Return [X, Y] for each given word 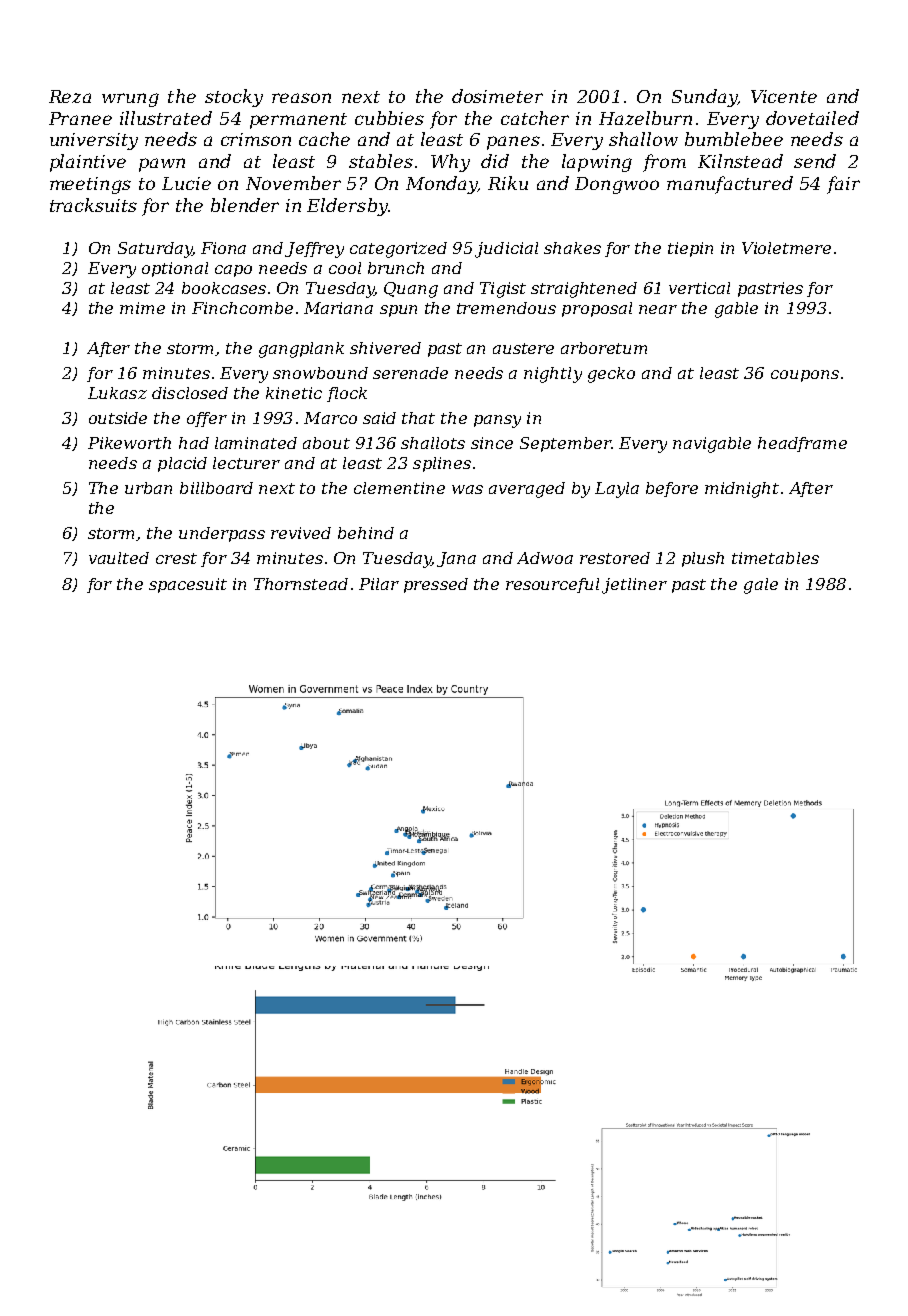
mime [142, 308]
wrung [130, 100]
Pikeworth [129, 443]
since [492, 443]
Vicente [784, 96]
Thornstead [301, 584]
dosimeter [497, 96]
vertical [699, 288]
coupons [805, 376]
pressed [436, 585]
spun [398, 311]
